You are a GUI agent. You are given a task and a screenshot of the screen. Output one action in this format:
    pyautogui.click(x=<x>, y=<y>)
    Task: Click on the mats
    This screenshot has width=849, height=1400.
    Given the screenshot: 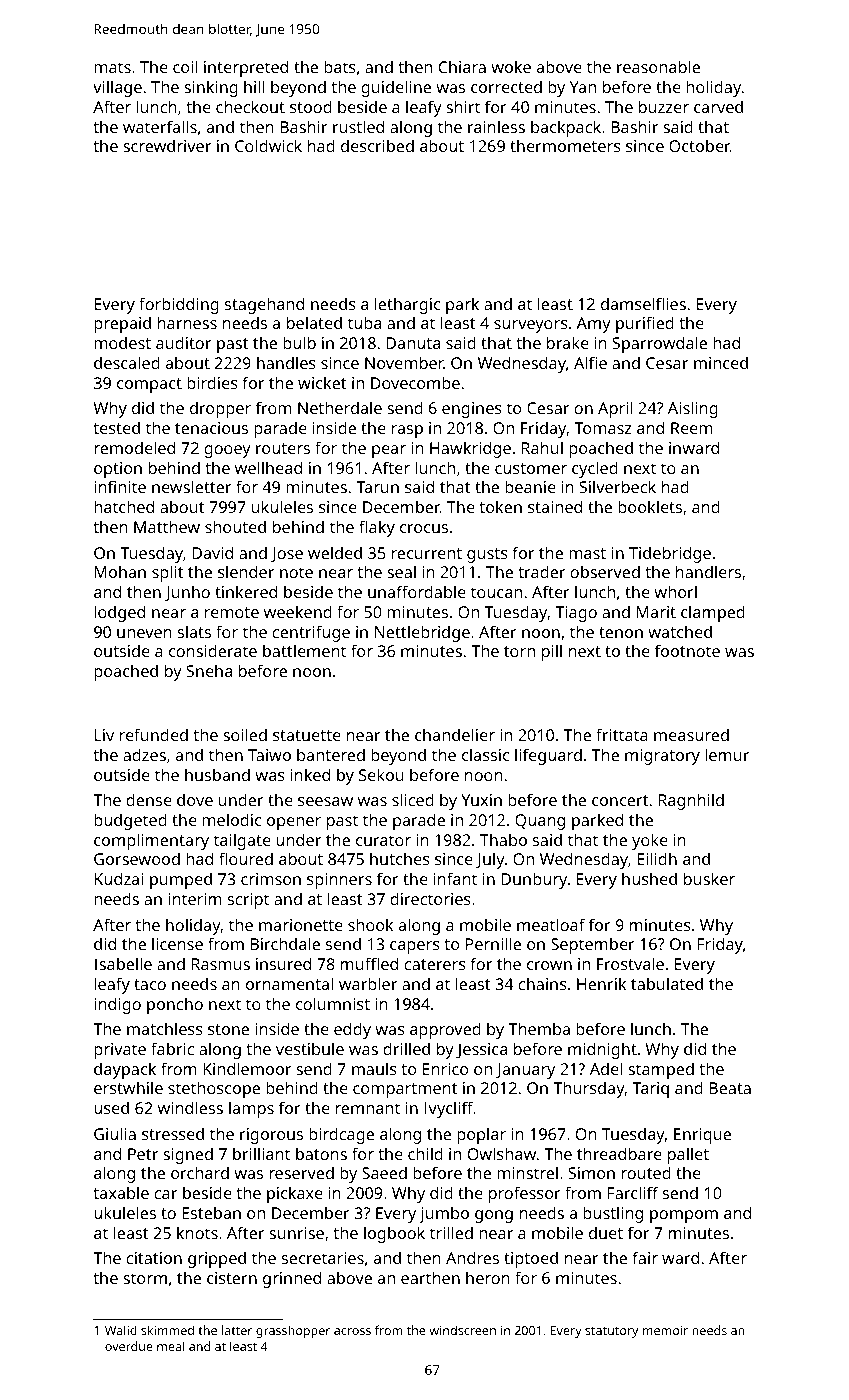 What is the action you would take?
    pyautogui.click(x=112, y=67)
